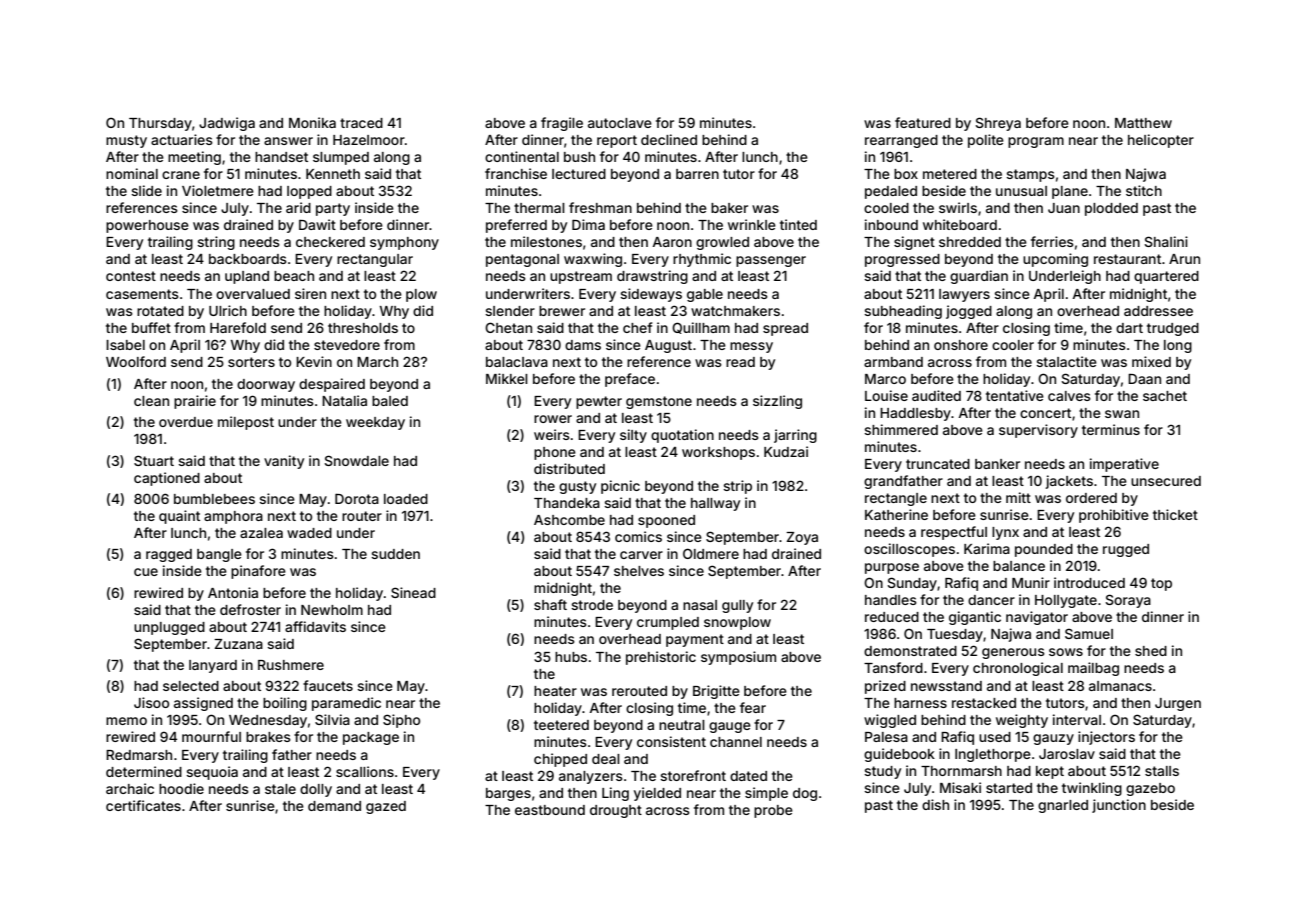  What do you see at coordinates (562, 124) in the screenshot?
I see `fragile` at bounding box center [562, 124].
